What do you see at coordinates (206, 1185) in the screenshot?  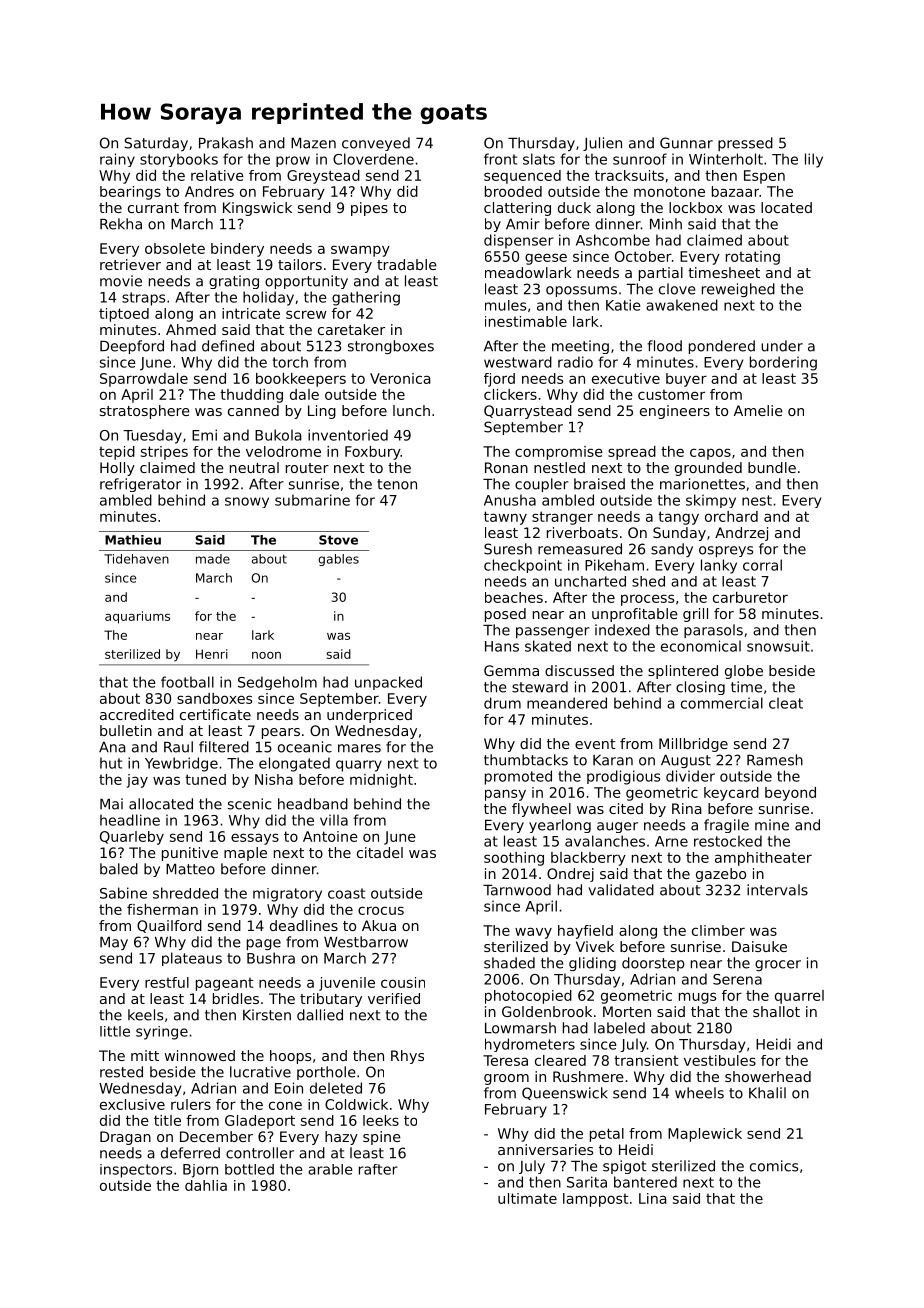 I see `dahlia` at bounding box center [206, 1185].
